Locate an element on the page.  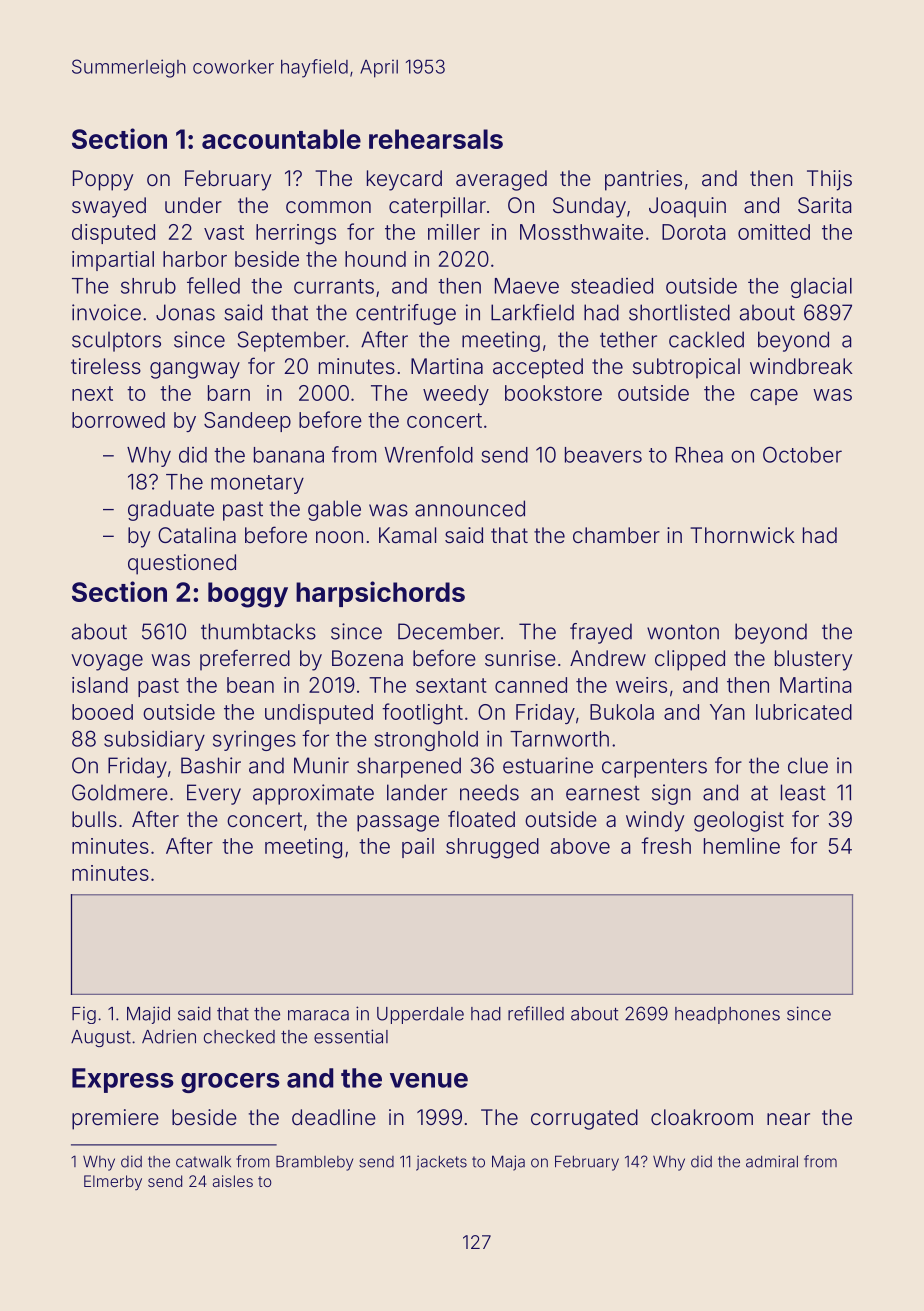
lander is located at coordinates (417, 792).
